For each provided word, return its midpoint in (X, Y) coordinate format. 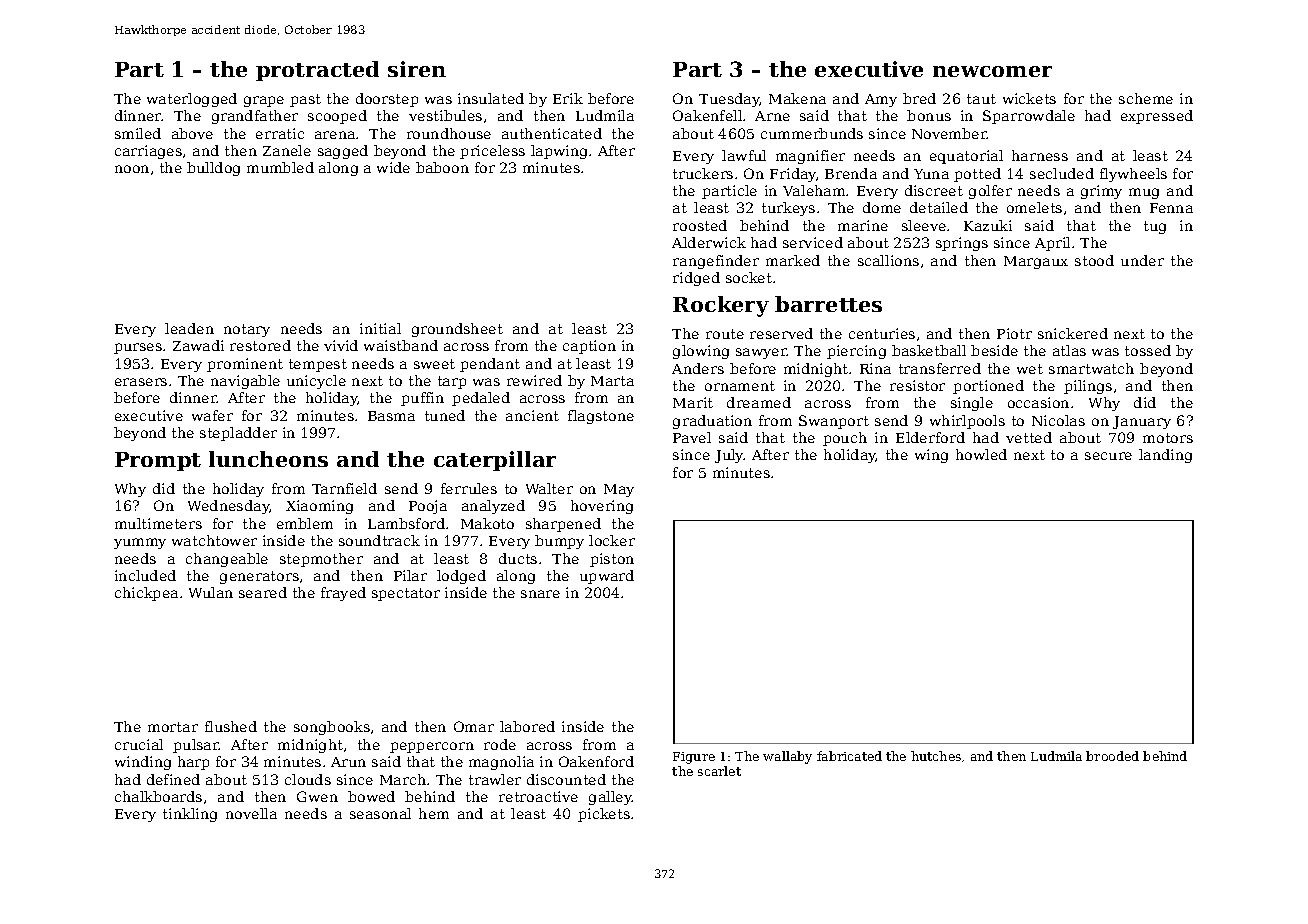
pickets (604, 815)
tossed (1148, 350)
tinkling (190, 815)
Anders (698, 368)
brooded (1112, 756)
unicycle (316, 382)
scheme (1146, 98)
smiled (138, 133)
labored (527, 726)
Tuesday (729, 100)
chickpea (146, 594)
